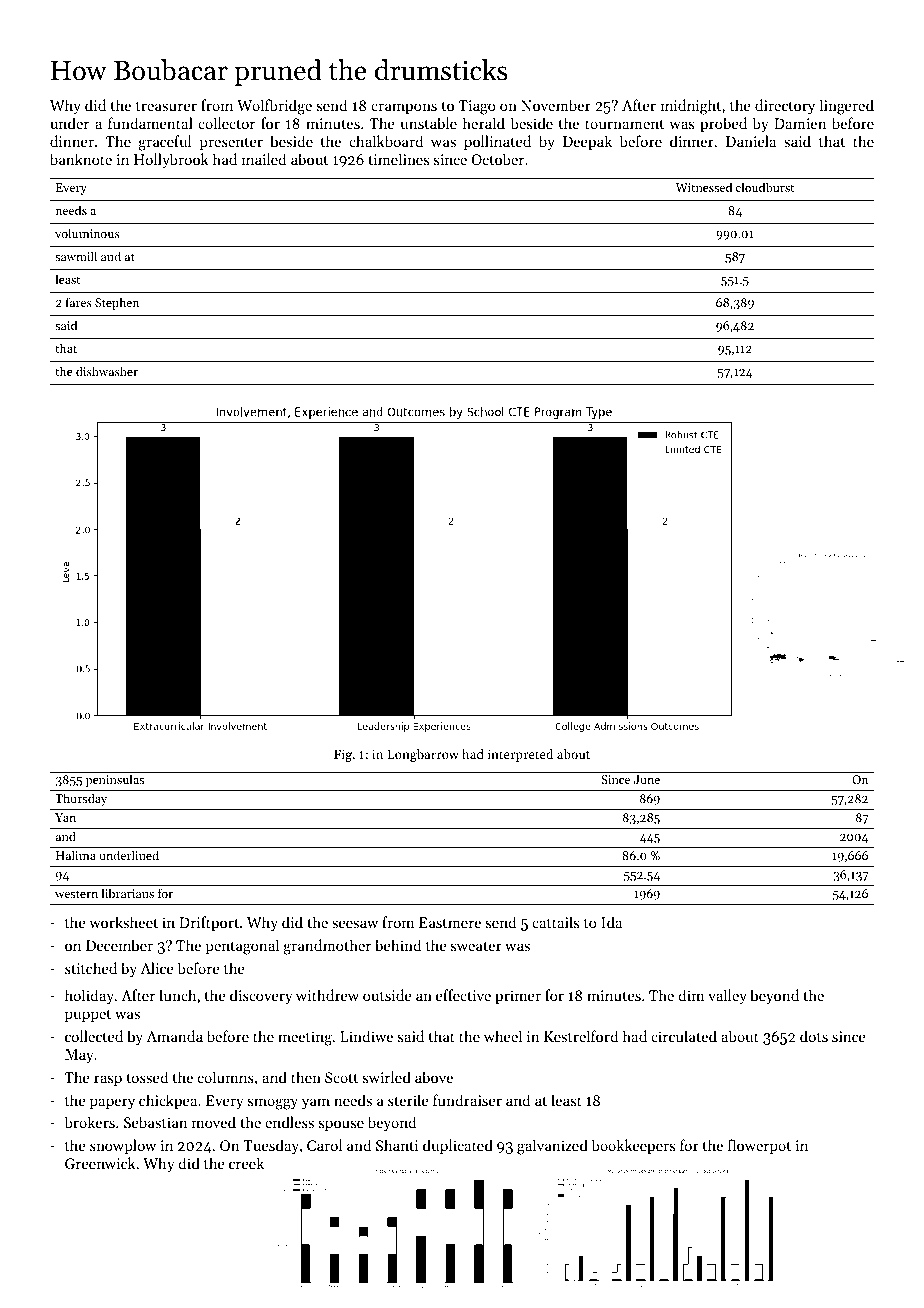 This page has width=924, height=1308. I want to click on interpreted, so click(520, 755).
